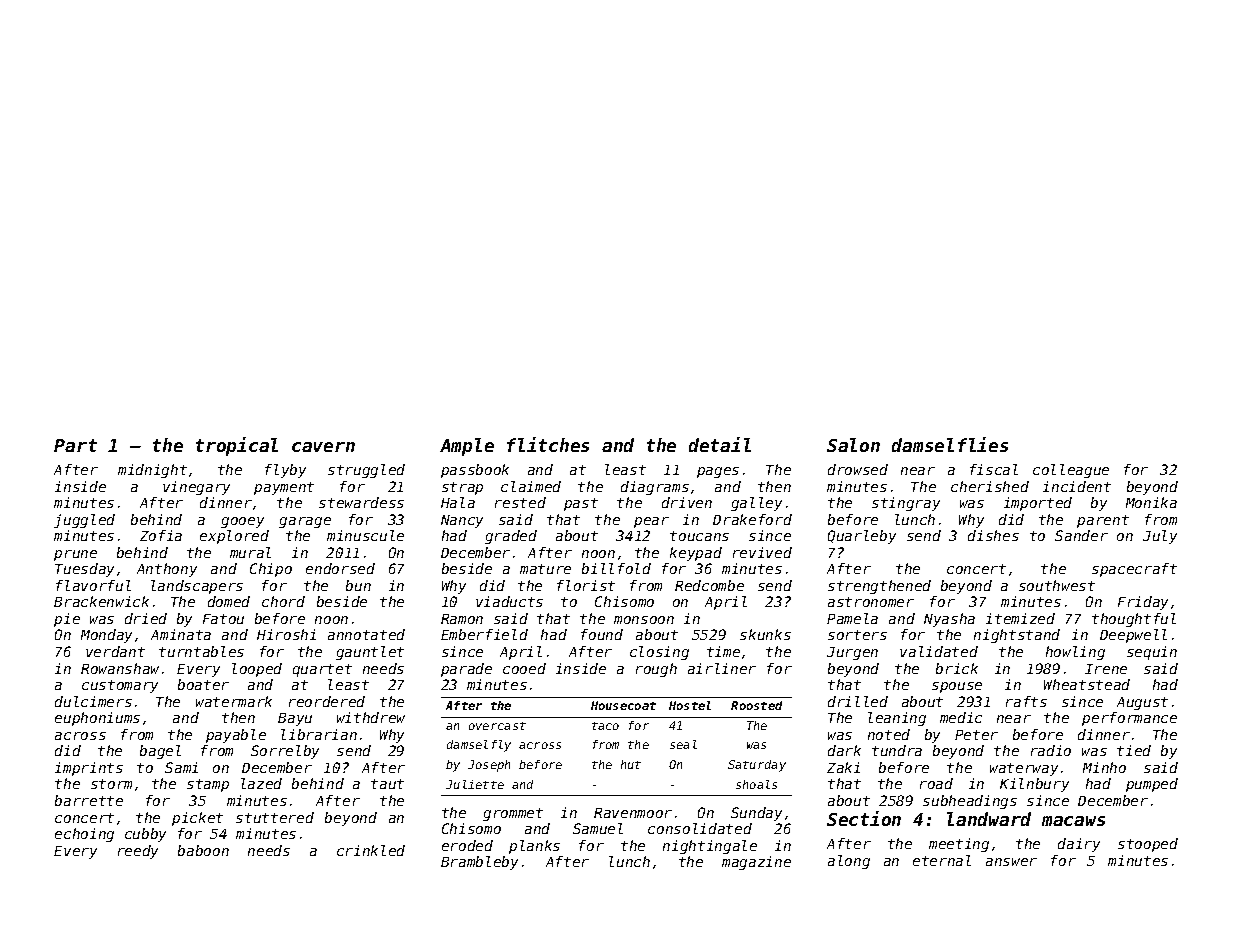 Image resolution: width=1233 pixels, height=952 pixels. Describe the element at coordinates (605, 726) in the screenshot. I see `taco` at that location.
